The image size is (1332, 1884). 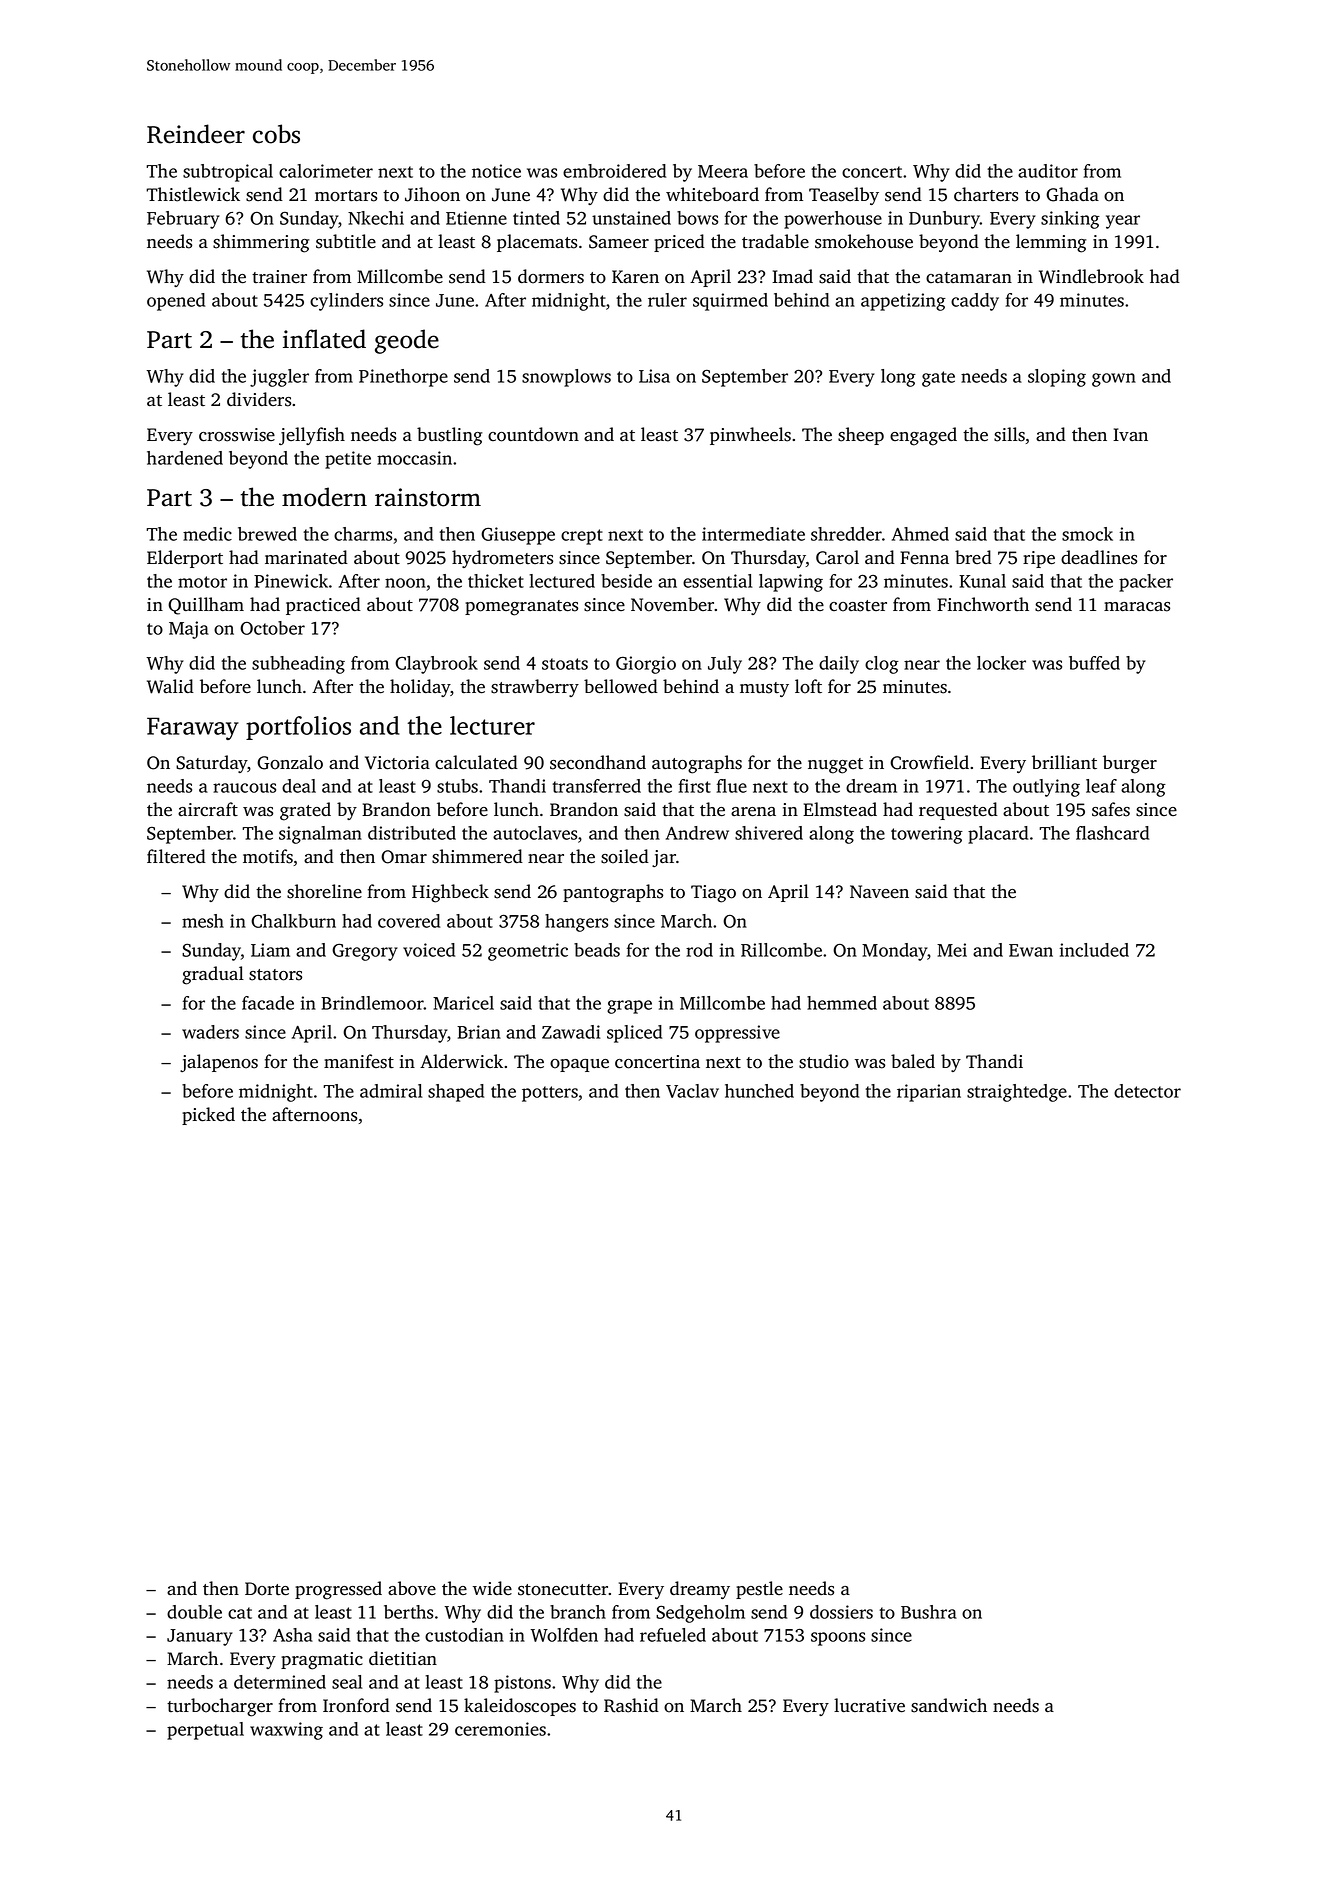 I want to click on Imad, so click(x=792, y=276).
